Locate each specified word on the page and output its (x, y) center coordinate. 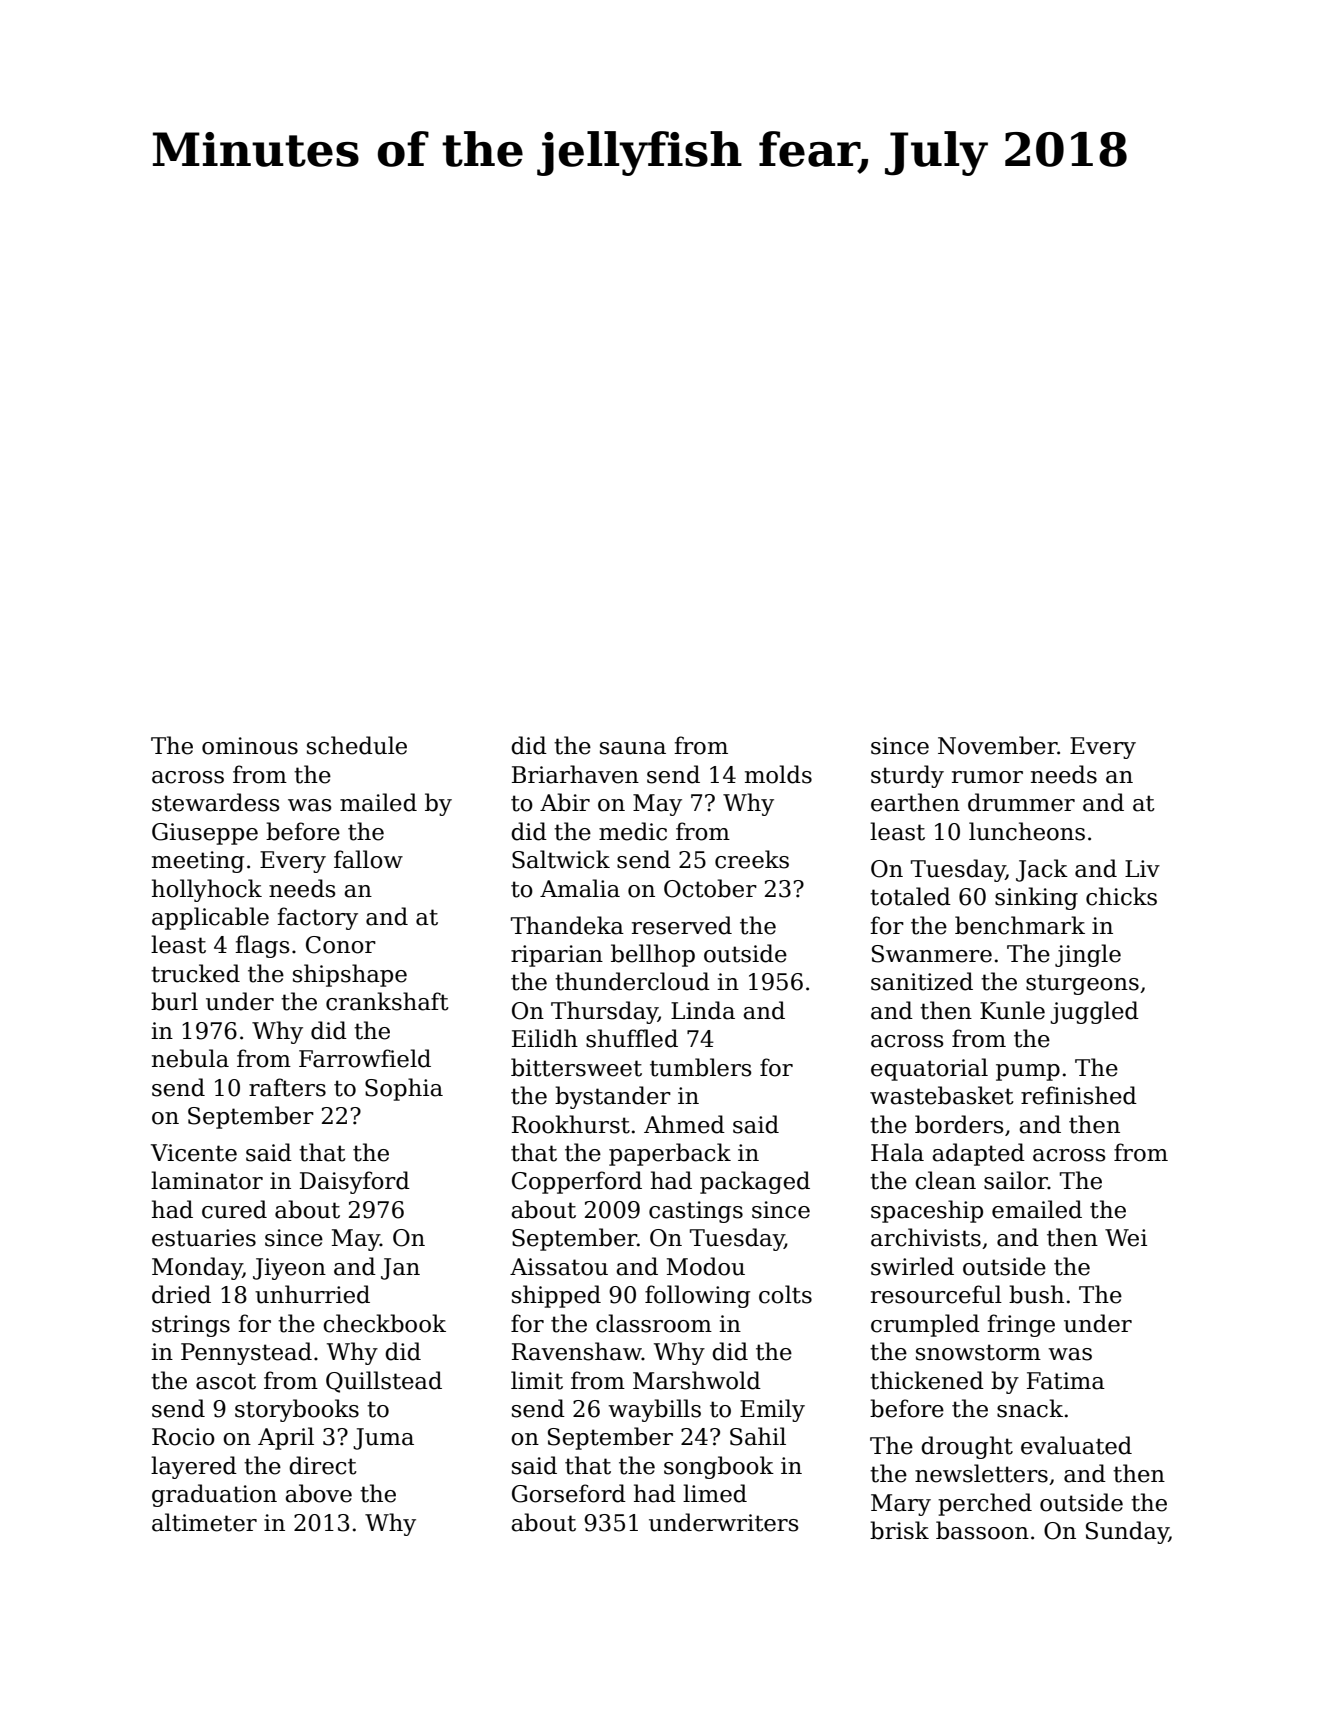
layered (194, 1467)
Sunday (1127, 1532)
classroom (654, 1323)
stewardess (216, 802)
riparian (557, 956)
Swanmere (932, 954)
